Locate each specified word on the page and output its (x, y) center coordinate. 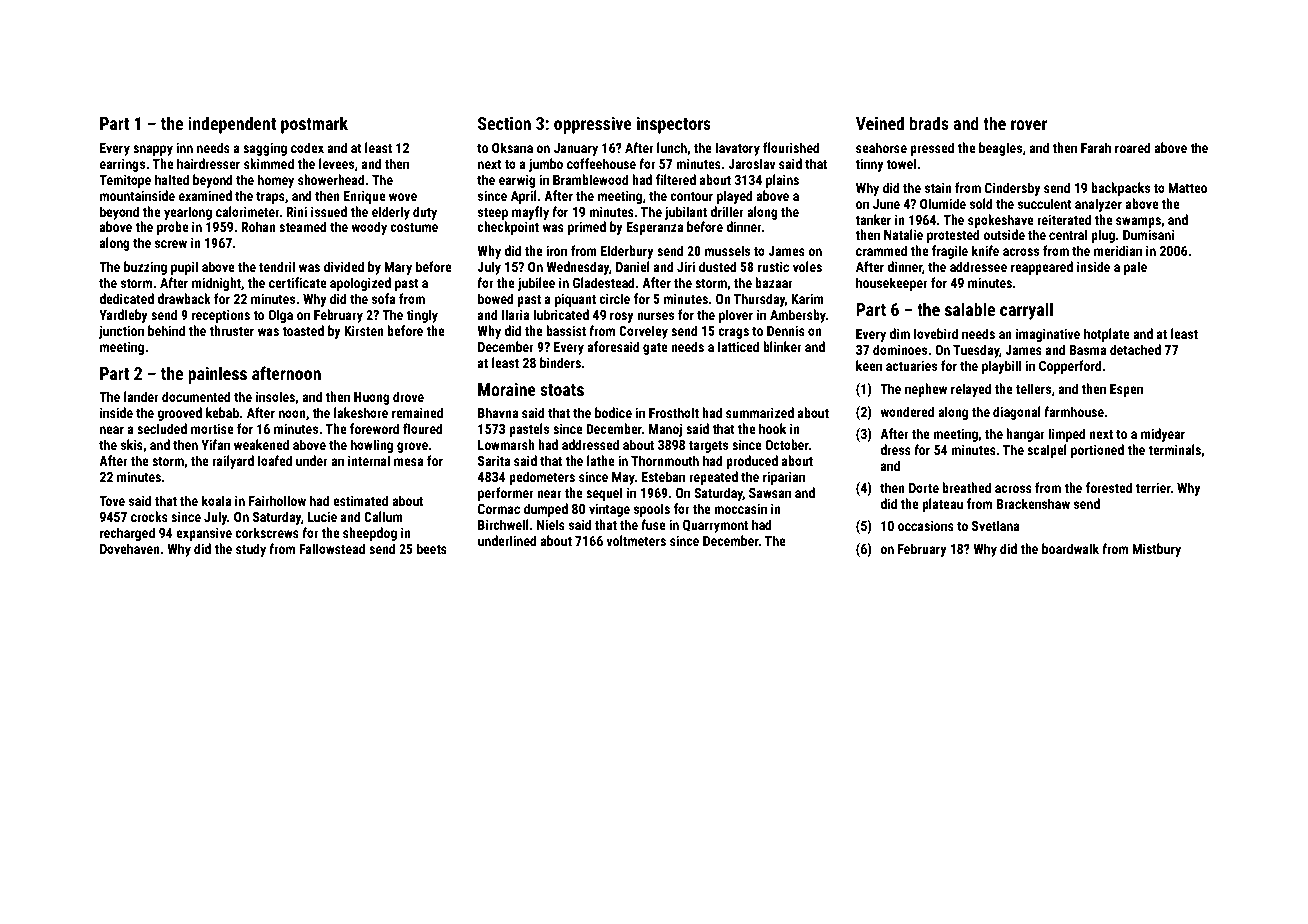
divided (344, 266)
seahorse (881, 147)
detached (1135, 349)
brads (929, 123)
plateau (942, 505)
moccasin (740, 509)
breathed (966, 487)
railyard (233, 462)
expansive (204, 534)
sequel (604, 494)
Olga (280, 316)
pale (1135, 268)
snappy (153, 150)
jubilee (536, 284)
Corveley (643, 332)
